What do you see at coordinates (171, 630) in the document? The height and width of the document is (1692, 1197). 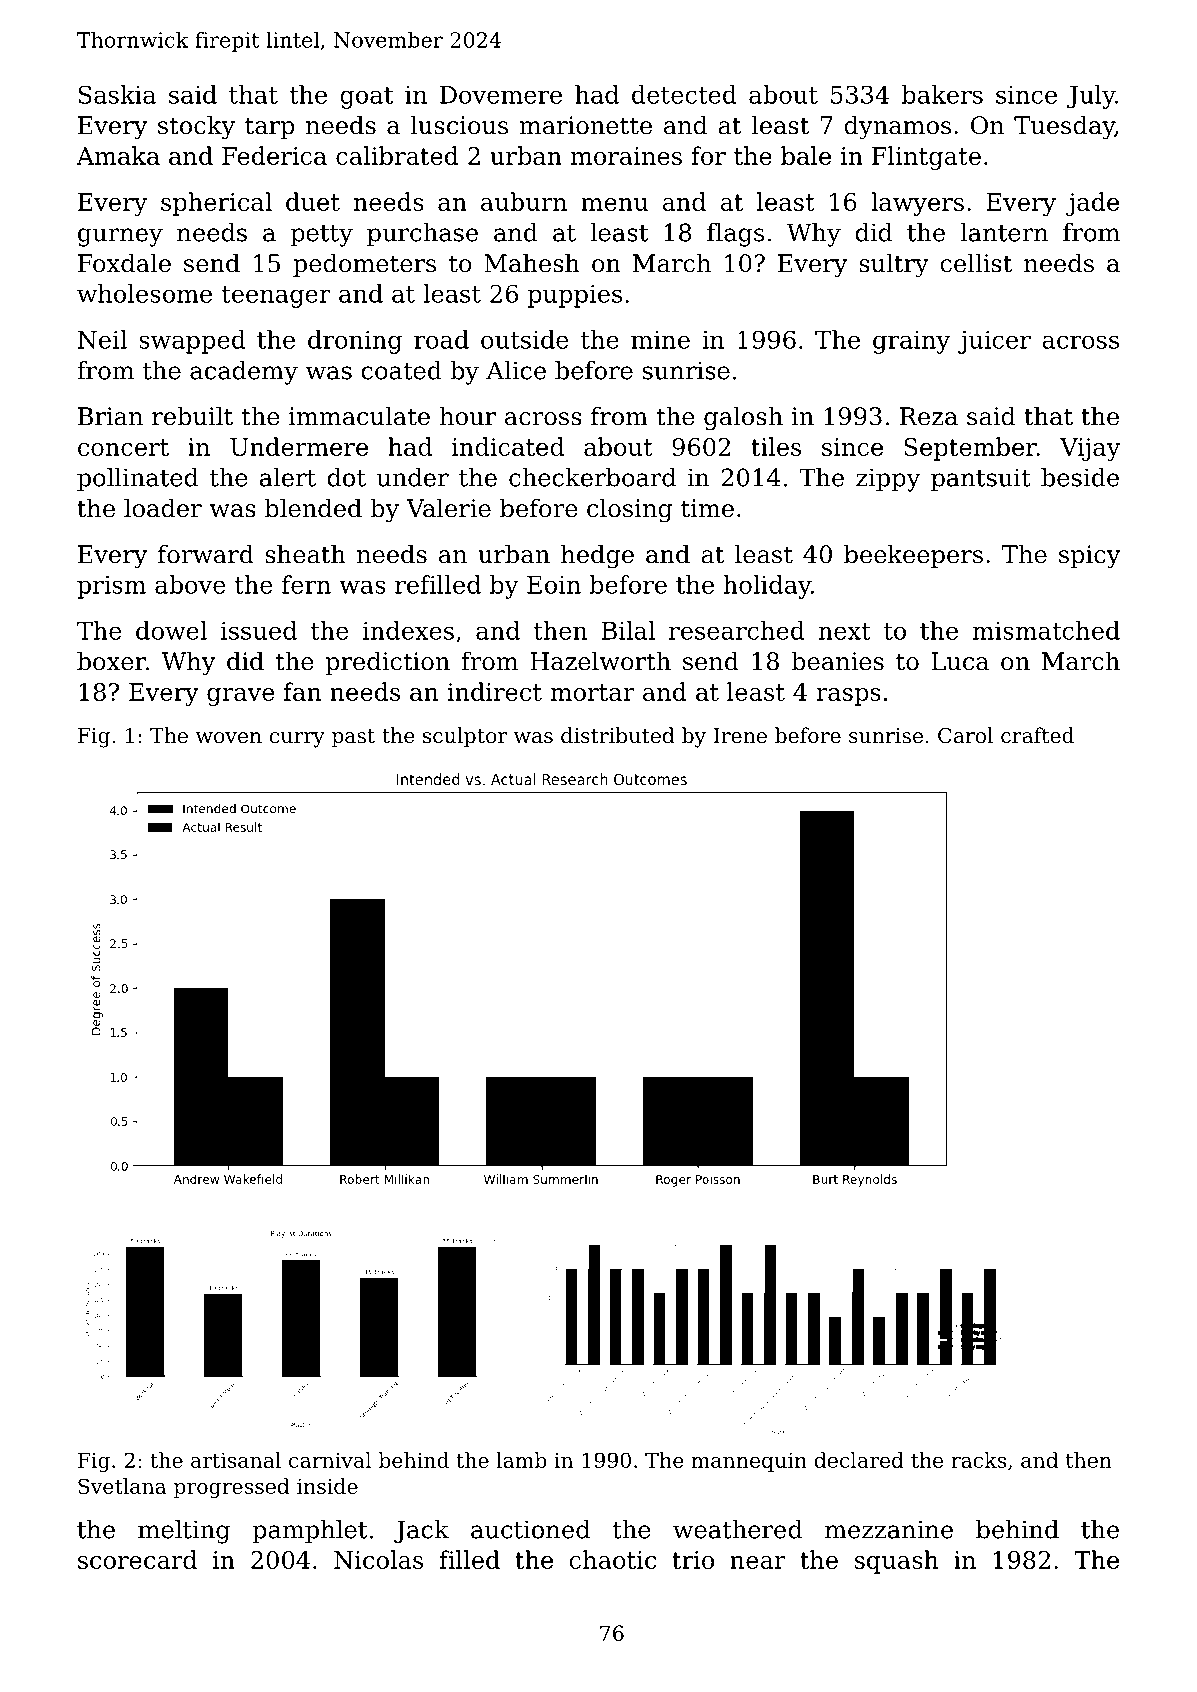 I see `dowel` at bounding box center [171, 630].
